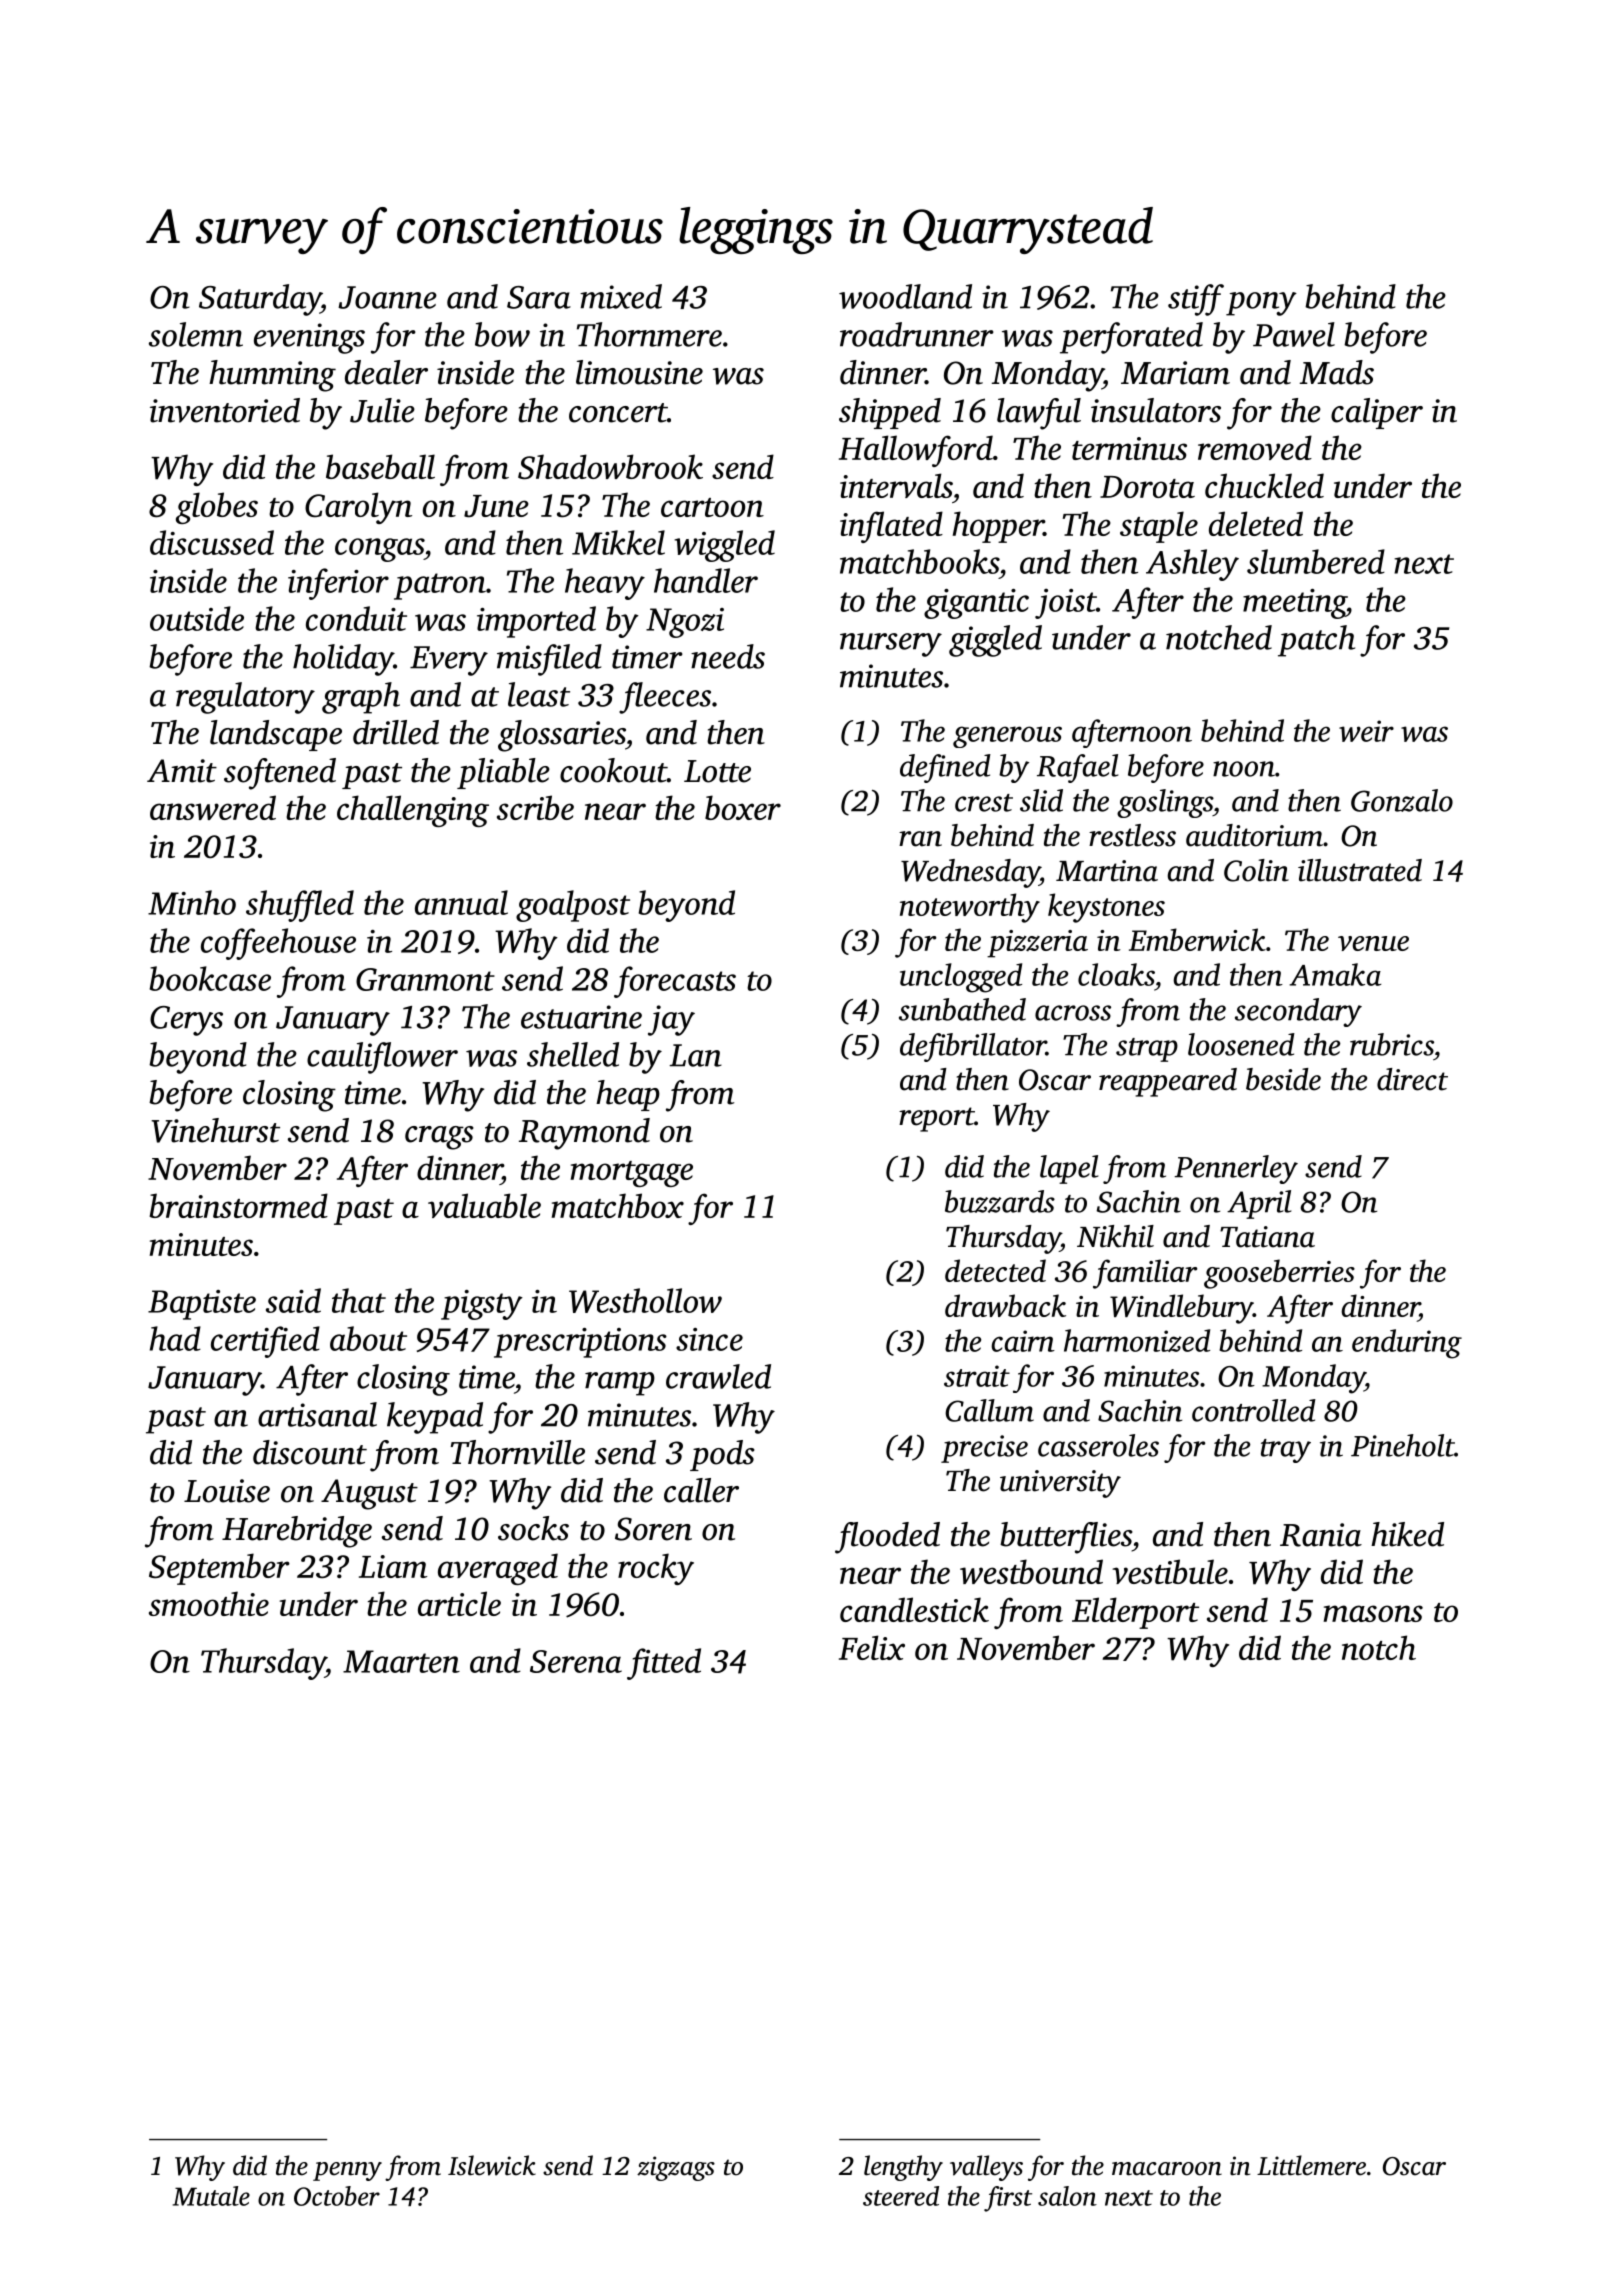  Describe the element at coordinates (278, 944) in the image. I see `coffeehouse` at that location.
